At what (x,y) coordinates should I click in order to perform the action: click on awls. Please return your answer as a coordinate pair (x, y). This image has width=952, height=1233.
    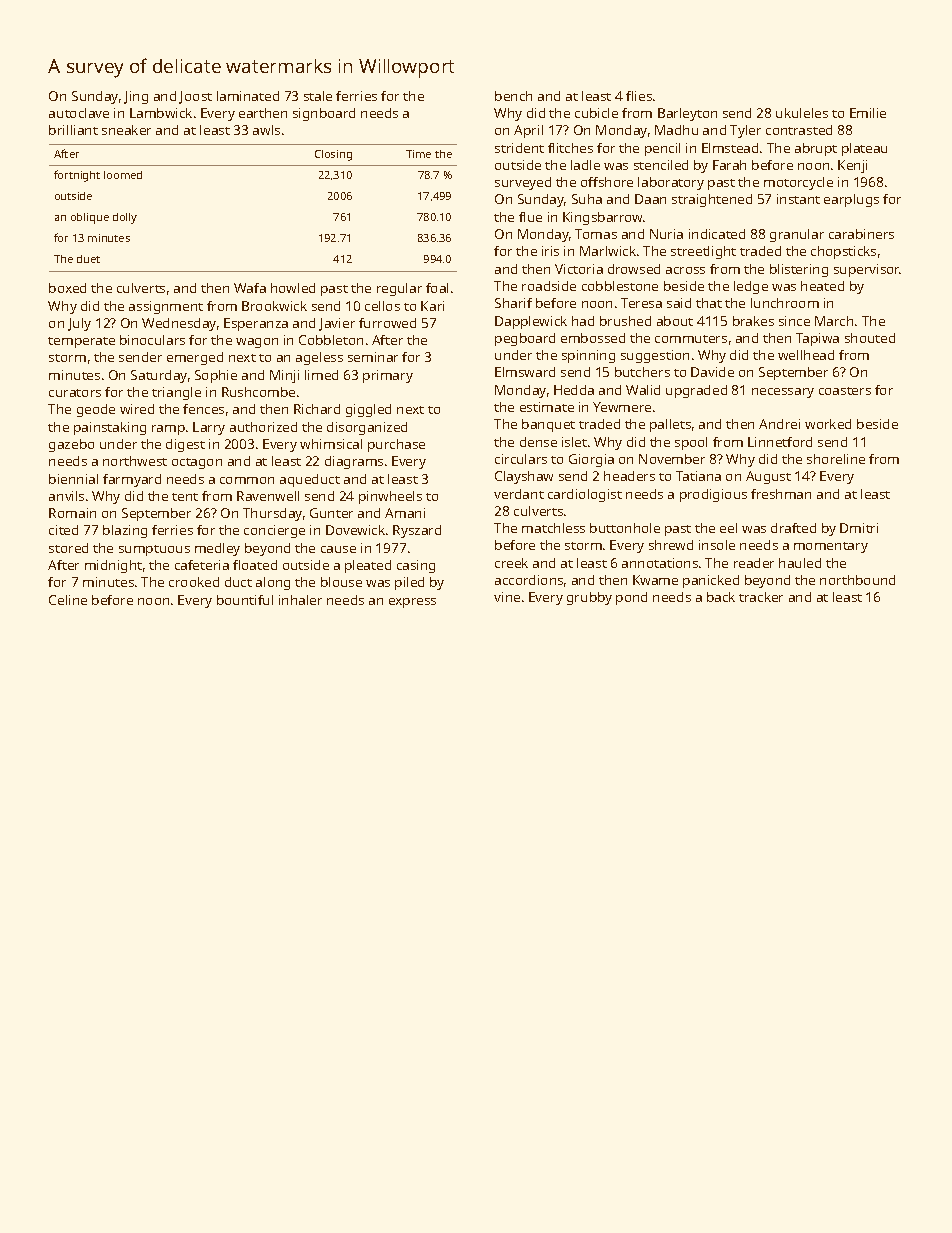
    Looking at the image, I should click on (266, 130).
